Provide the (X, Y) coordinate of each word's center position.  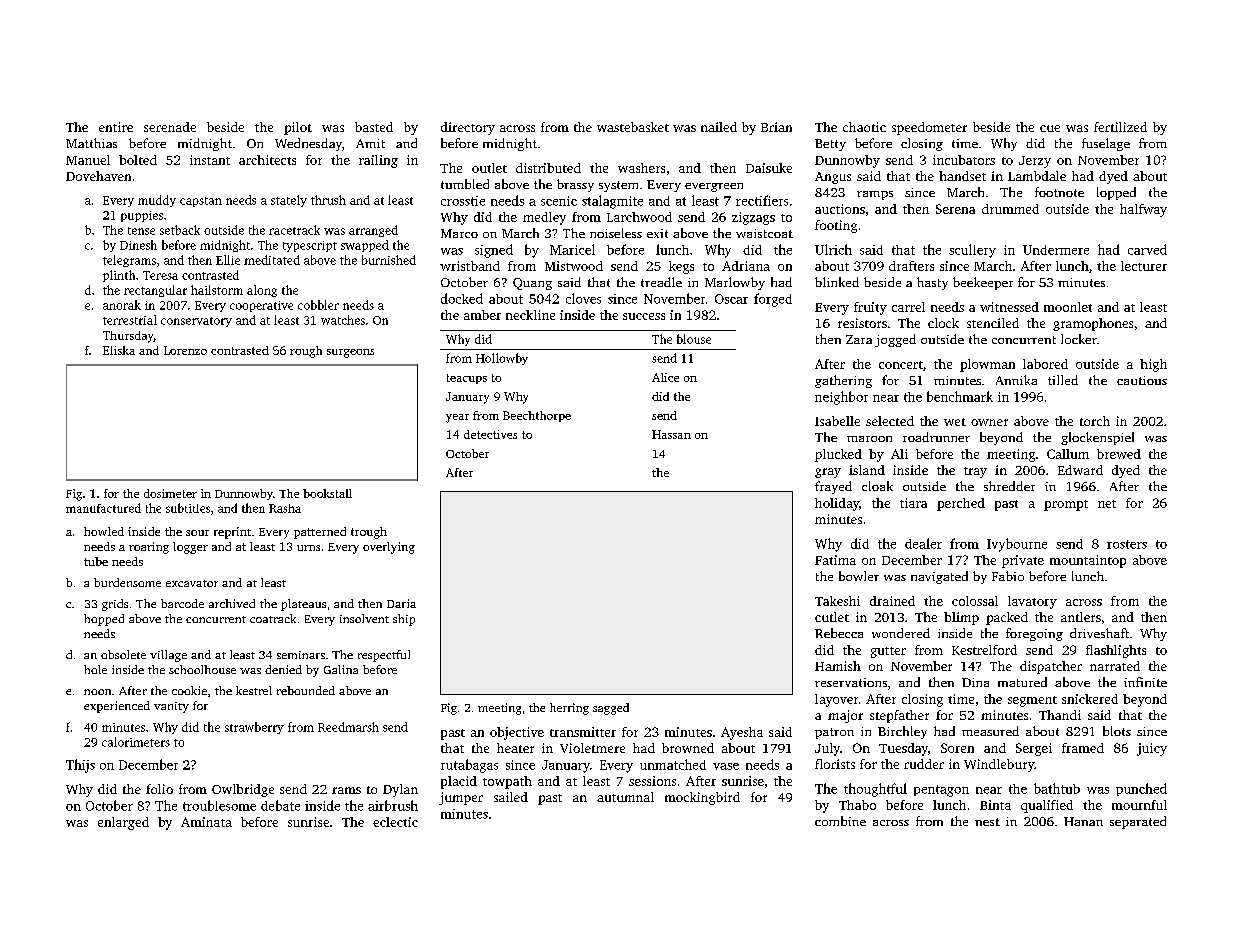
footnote (1059, 192)
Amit (370, 143)
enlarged (123, 823)
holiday (837, 504)
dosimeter (170, 493)
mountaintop (1088, 561)
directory (468, 128)
